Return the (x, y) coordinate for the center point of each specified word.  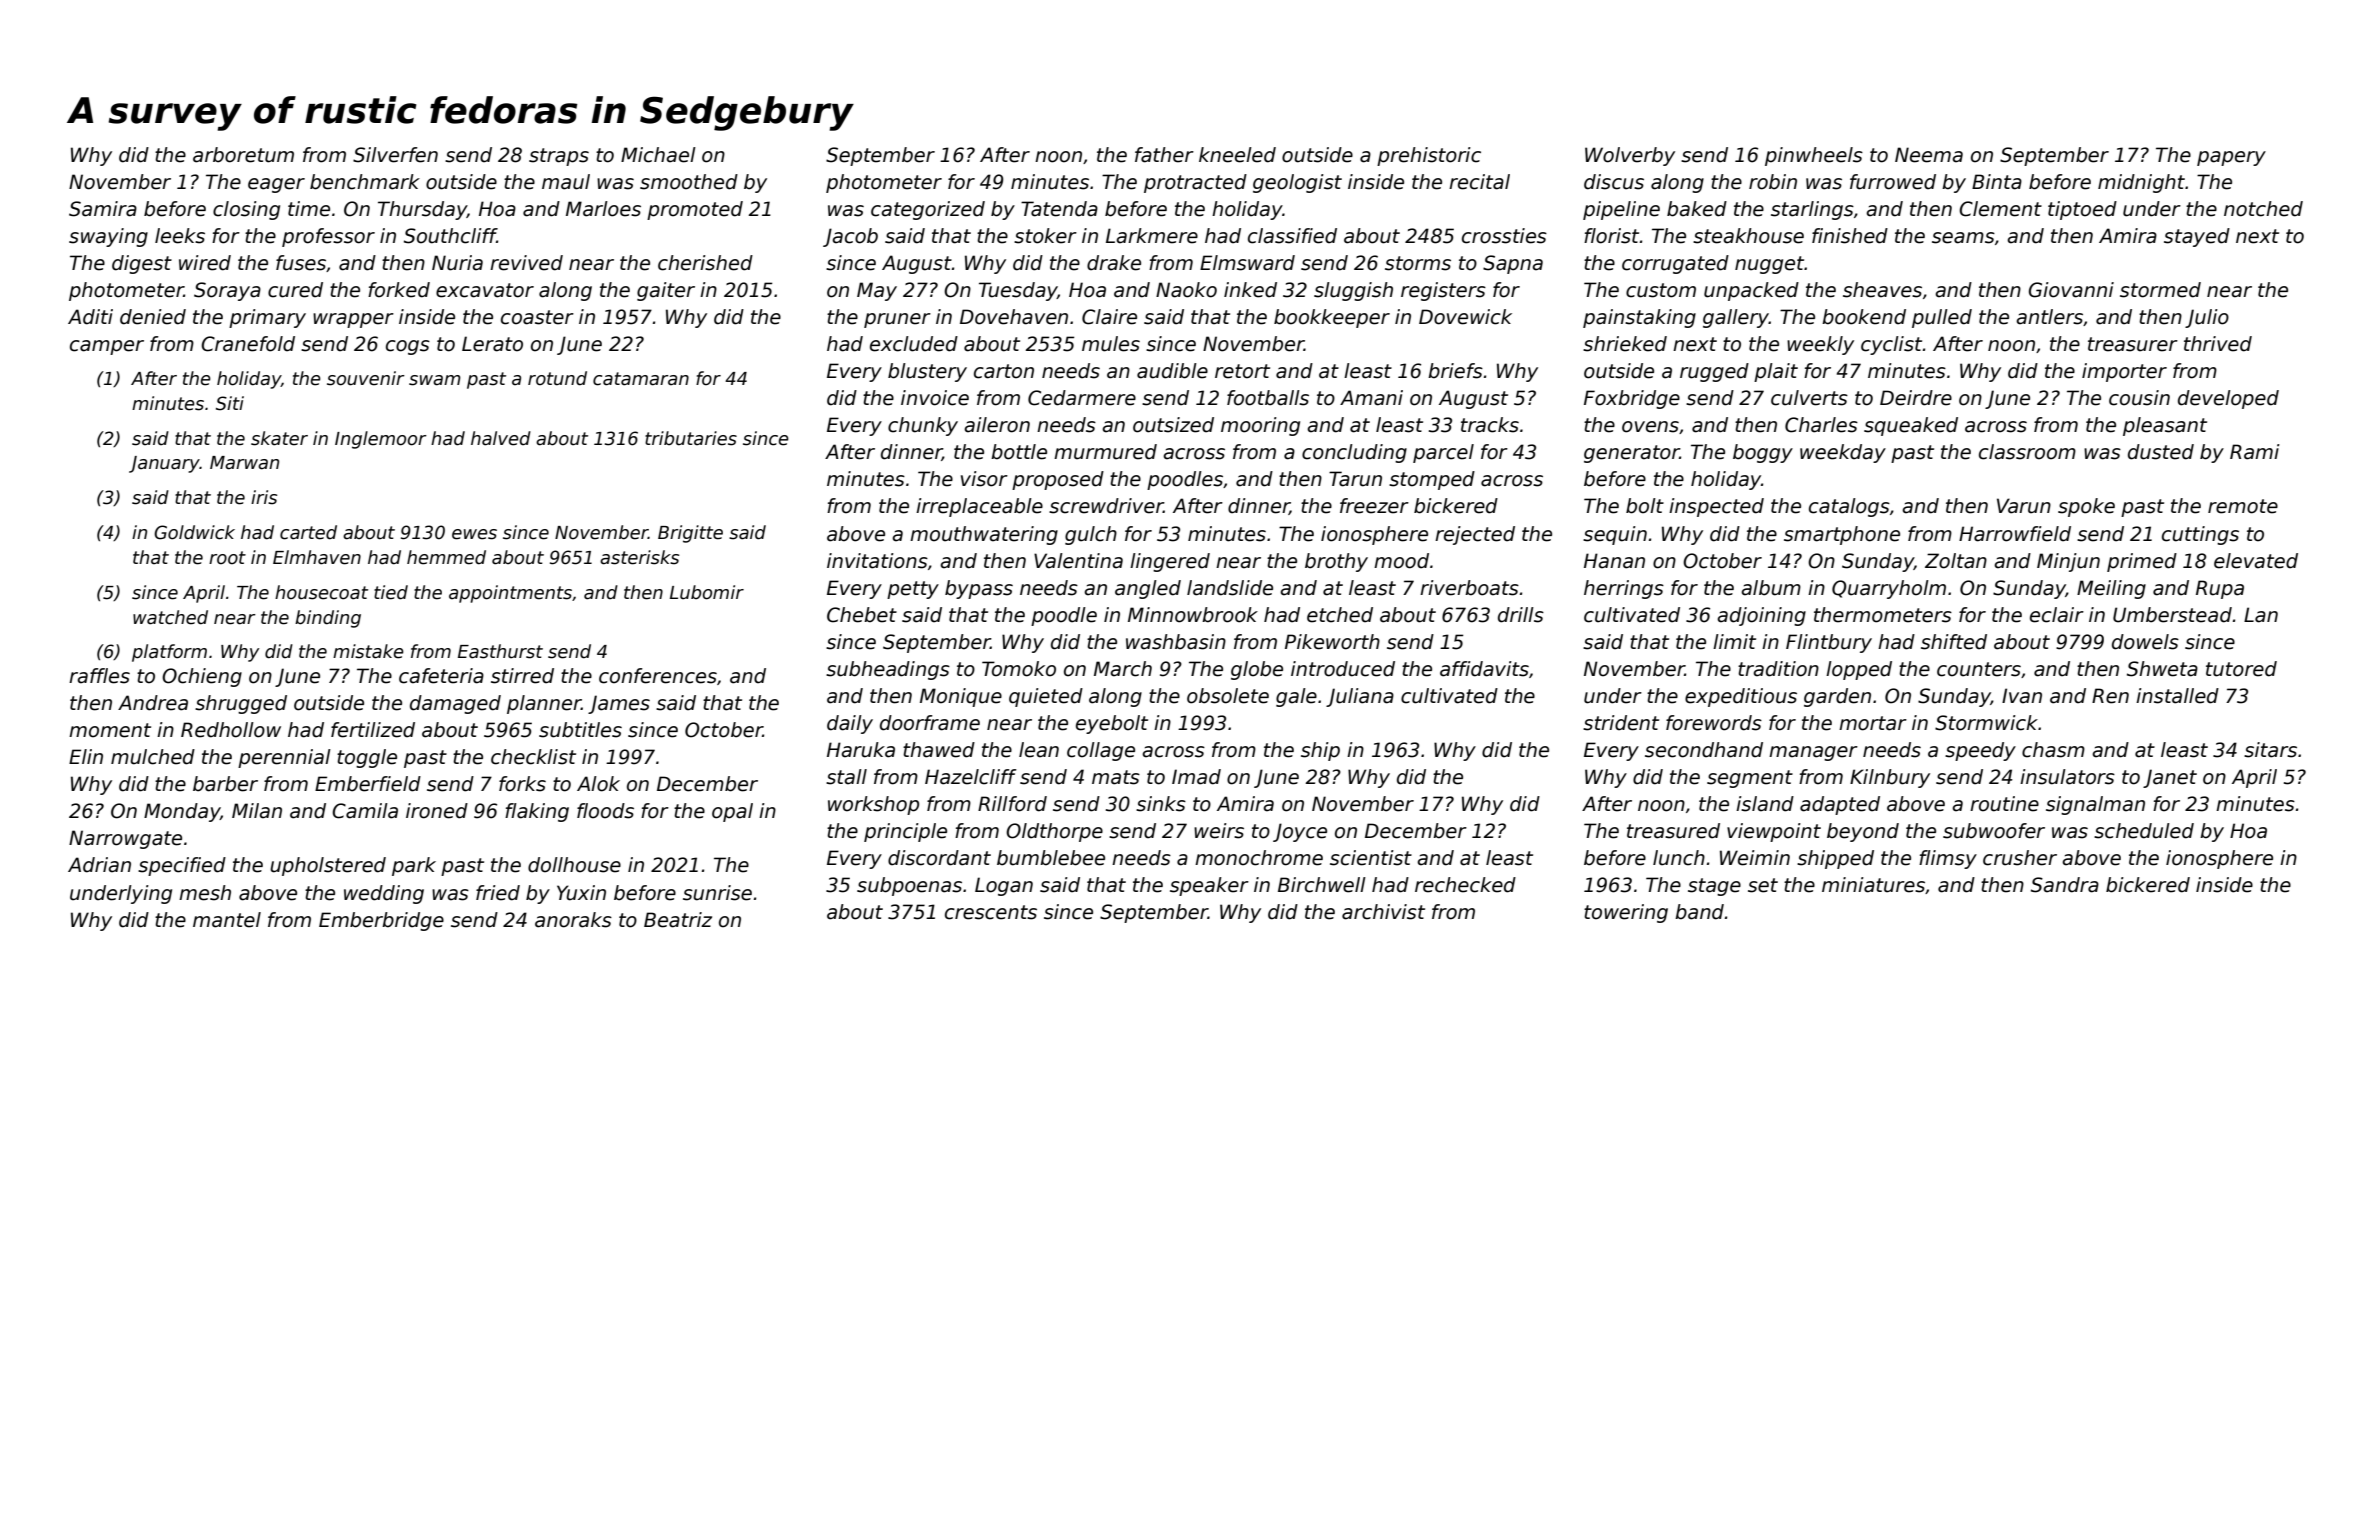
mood (1401, 561)
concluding (1354, 453)
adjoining (1761, 616)
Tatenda (1059, 209)
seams (1963, 238)
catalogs (1849, 507)
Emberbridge (381, 921)
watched (170, 617)
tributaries (691, 438)
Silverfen (395, 155)
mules (1111, 344)
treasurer (2133, 344)
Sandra (2065, 885)
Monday (182, 812)
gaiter (666, 291)
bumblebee (1051, 858)
